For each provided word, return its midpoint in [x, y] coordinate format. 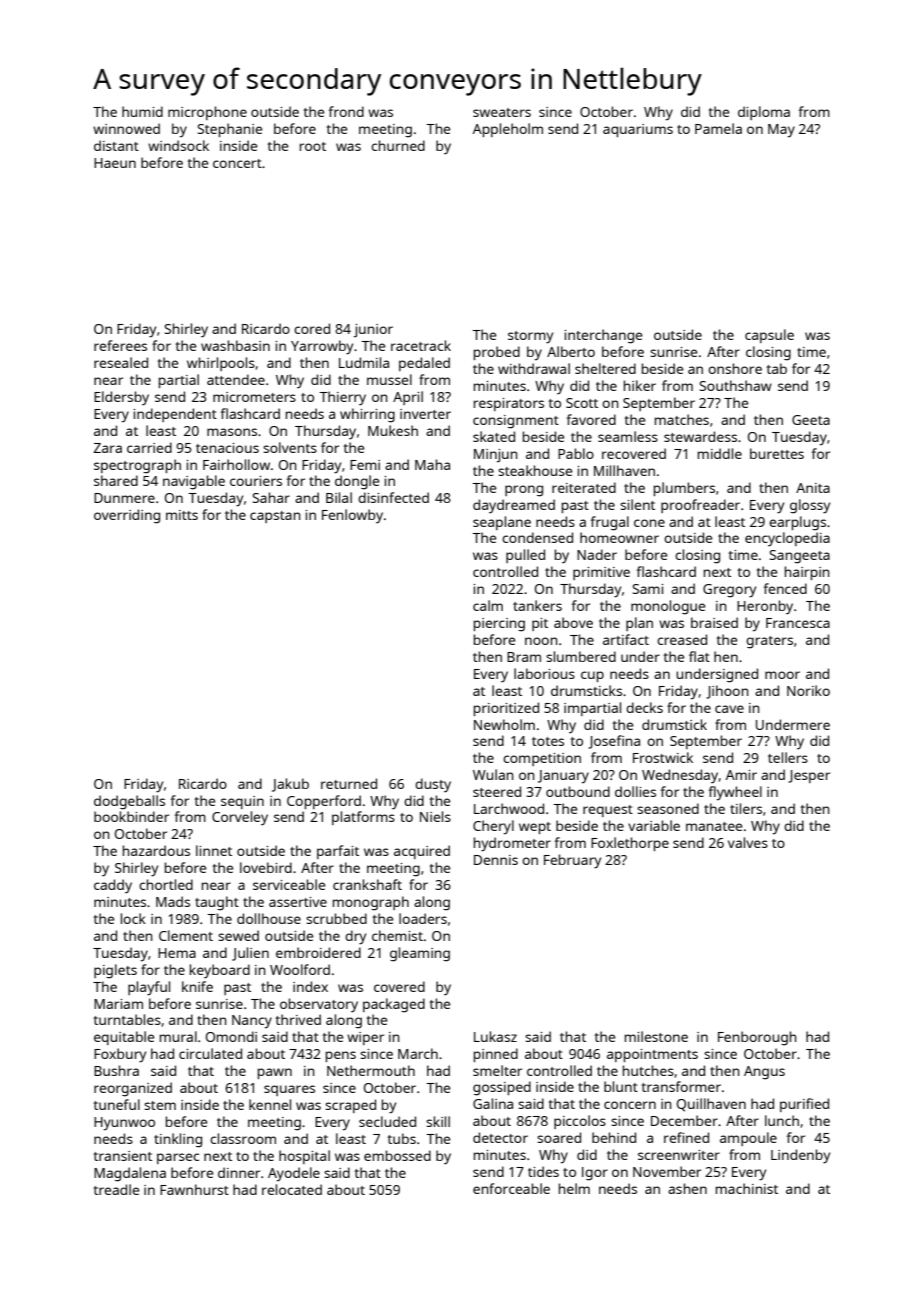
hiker [640, 385]
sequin [242, 802]
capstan [275, 517]
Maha [432, 464]
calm [488, 605]
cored [312, 328]
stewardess [700, 436]
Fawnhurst [194, 1189]
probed [497, 353]
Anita [813, 488]
